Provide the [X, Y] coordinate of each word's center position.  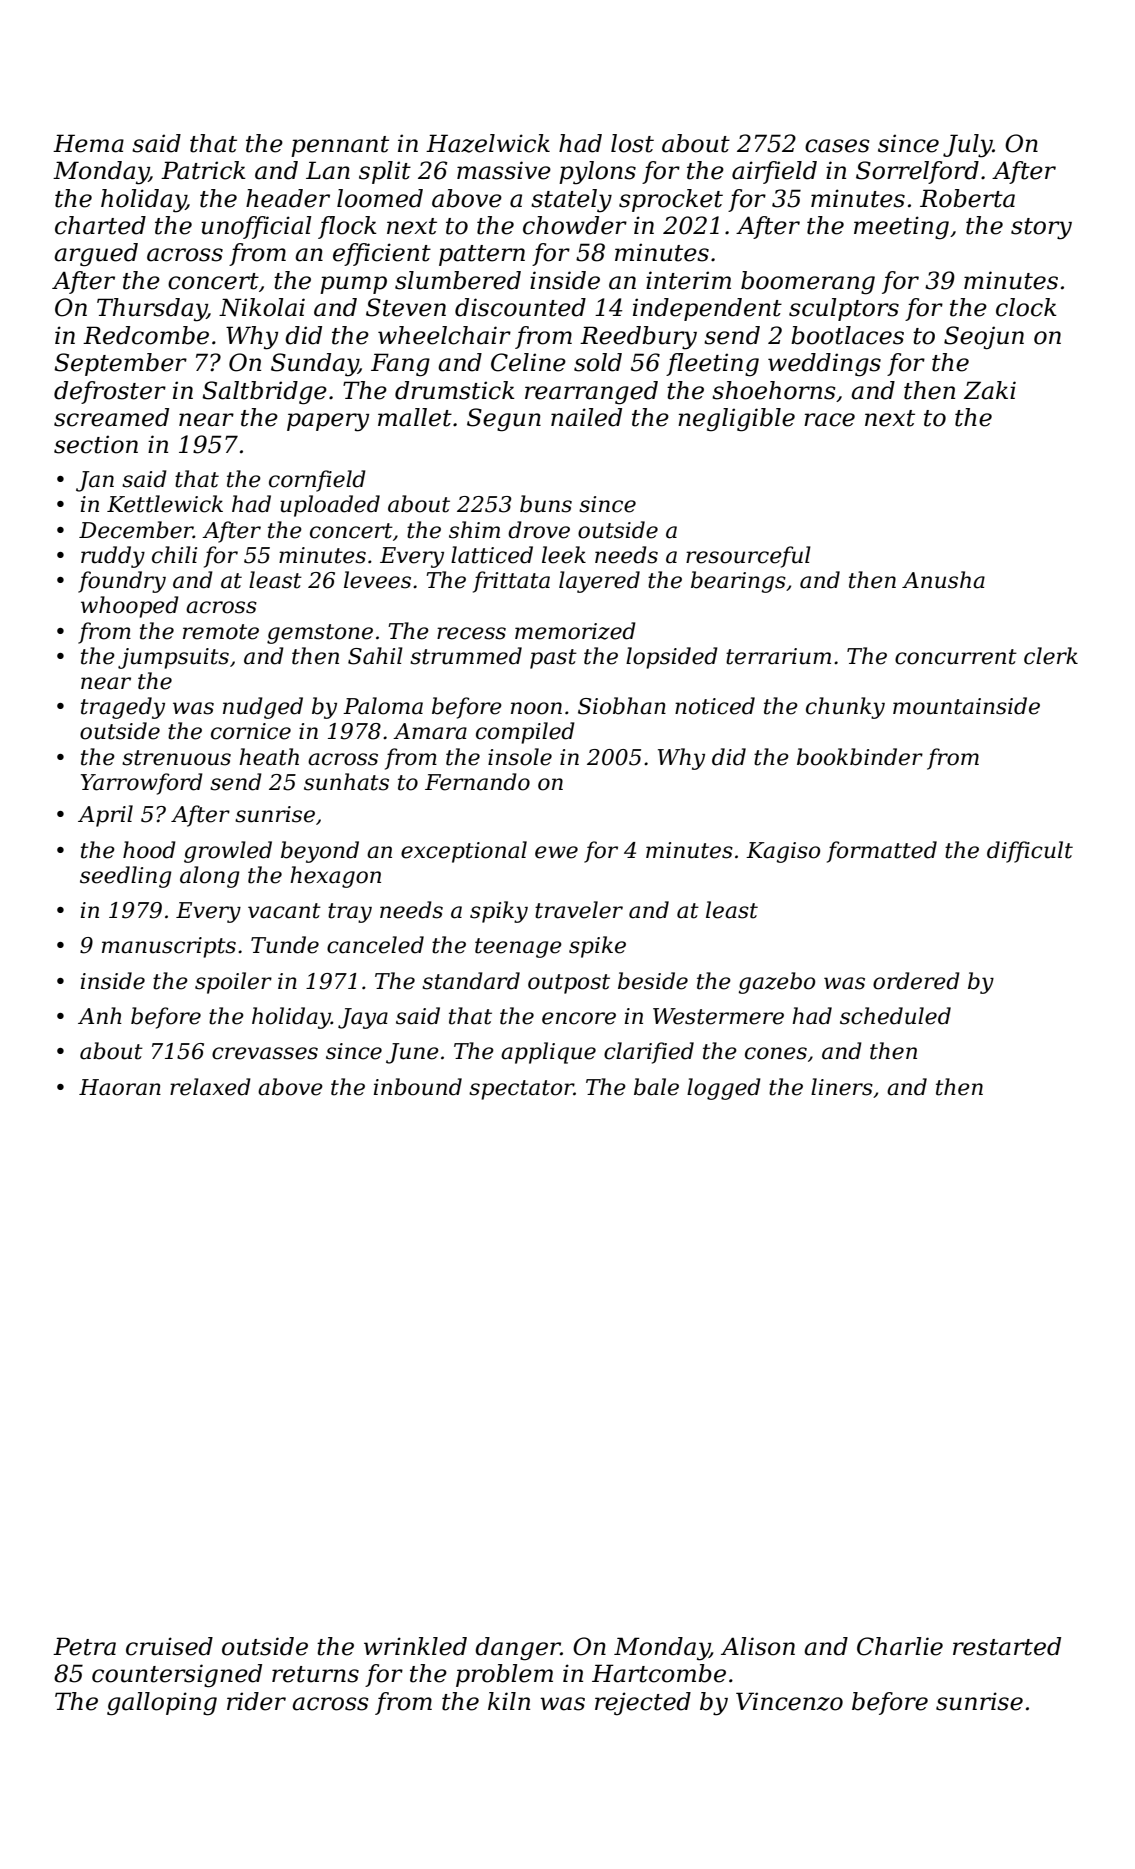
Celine [528, 362]
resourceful [748, 557]
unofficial [256, 227]
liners [842, 1087]
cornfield [317, 481]
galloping [162, 1704]
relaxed [210, 1087]
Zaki [989, 390]
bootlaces [847, 335]
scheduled [895, 1016]
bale [656, 1087]
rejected [643, 1703]
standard [471, 981]
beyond [320, 852]
